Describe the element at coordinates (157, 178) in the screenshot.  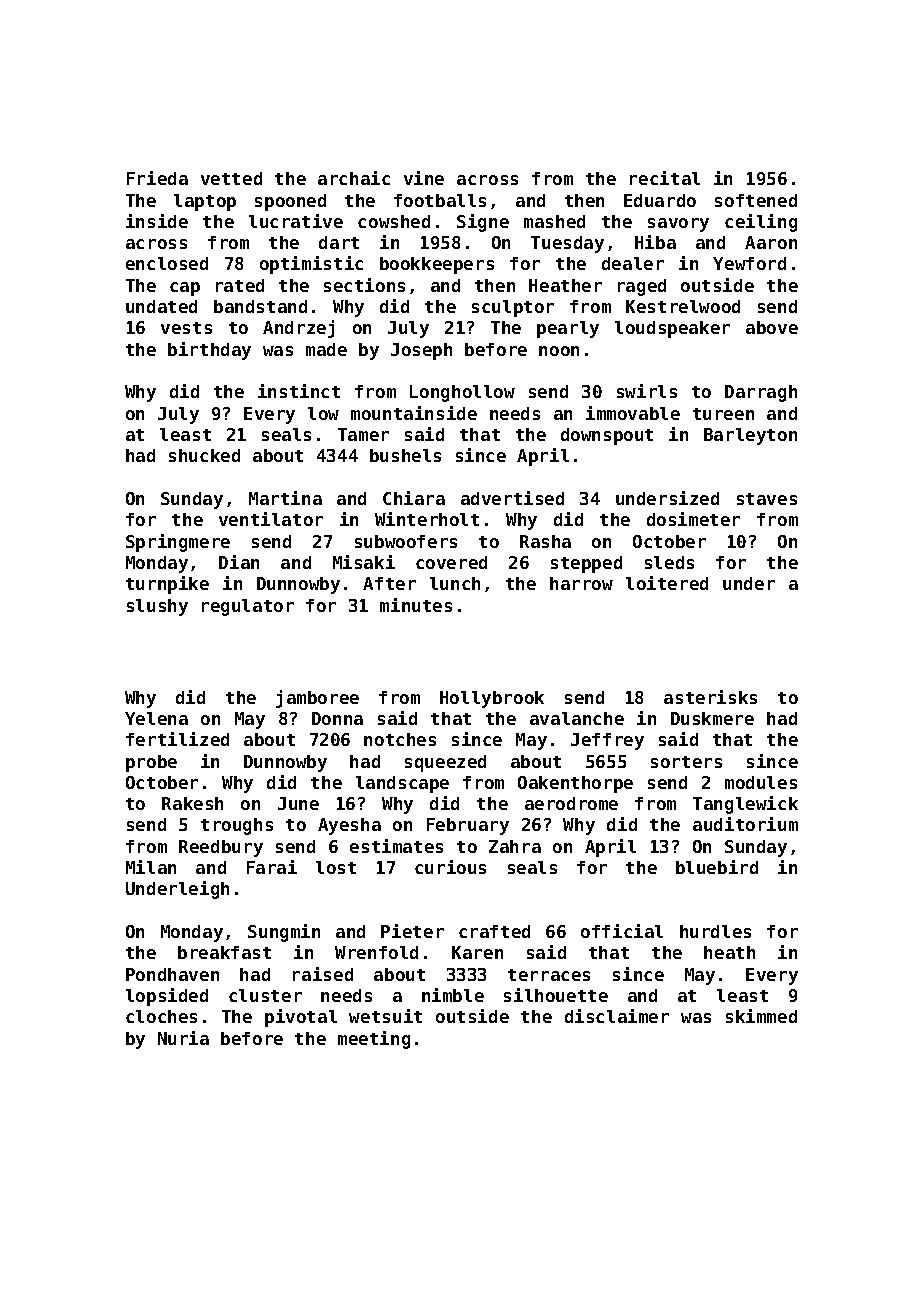
I see `Frieda` at that location.
